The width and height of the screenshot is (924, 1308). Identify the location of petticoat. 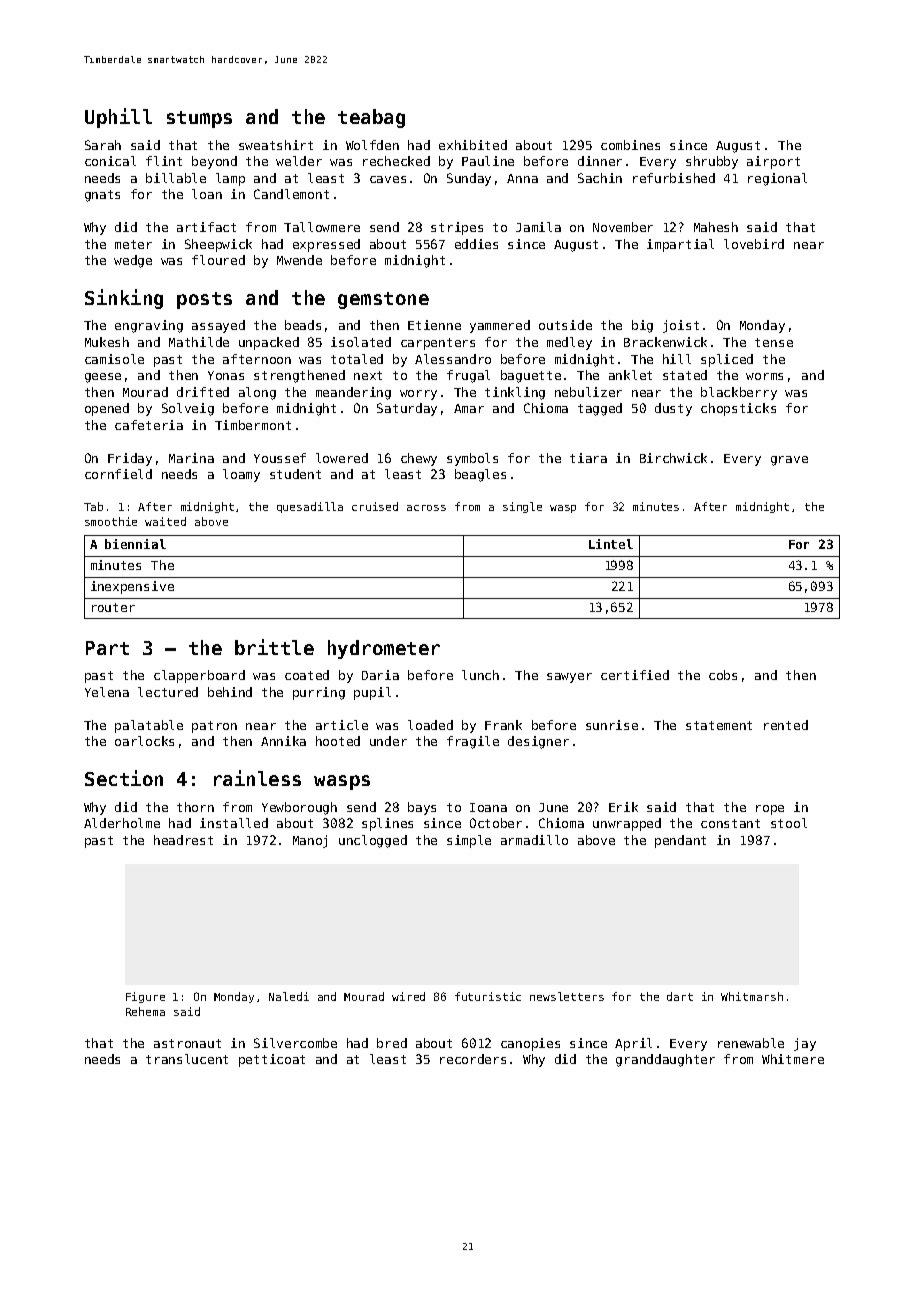
(272, 1060).
